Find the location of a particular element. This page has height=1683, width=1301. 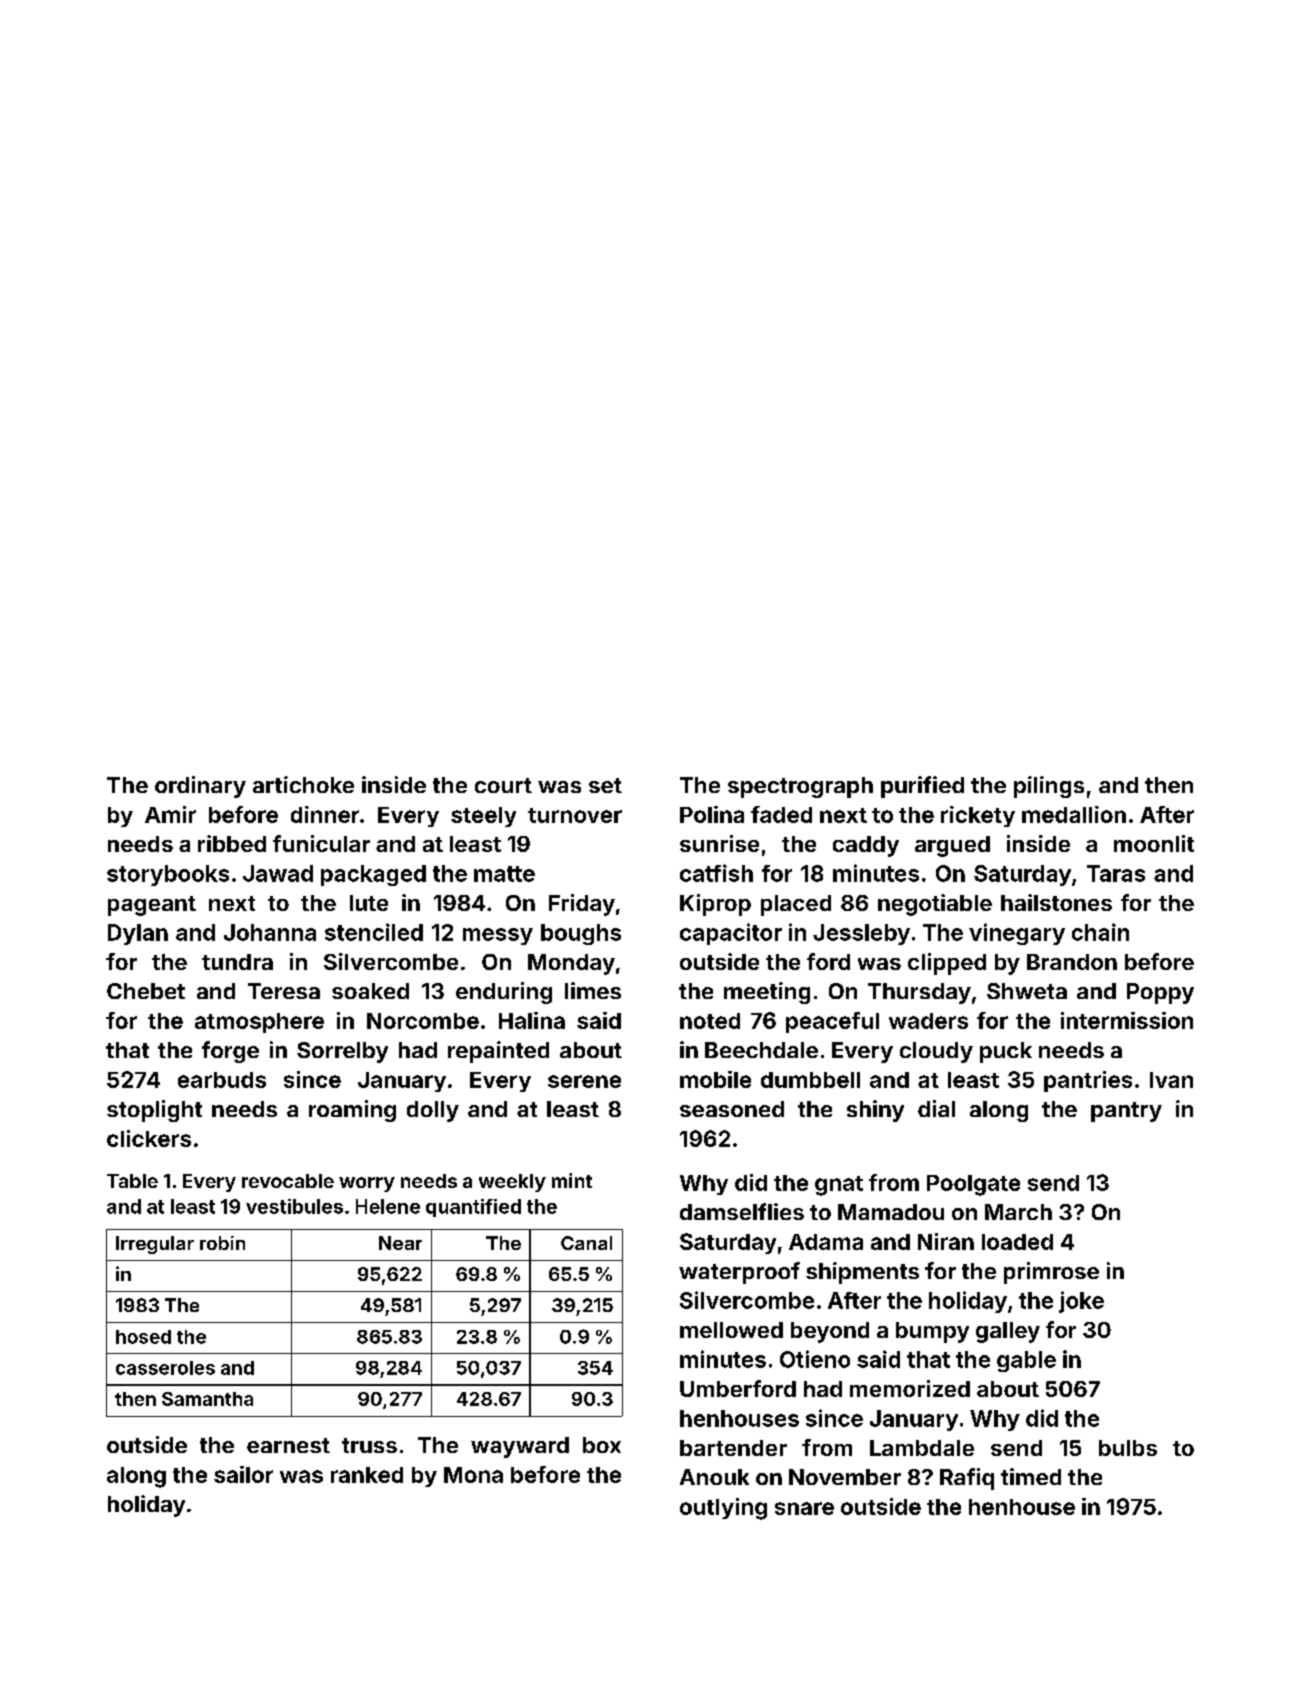

pageant is located at coordinates (152, 906).
